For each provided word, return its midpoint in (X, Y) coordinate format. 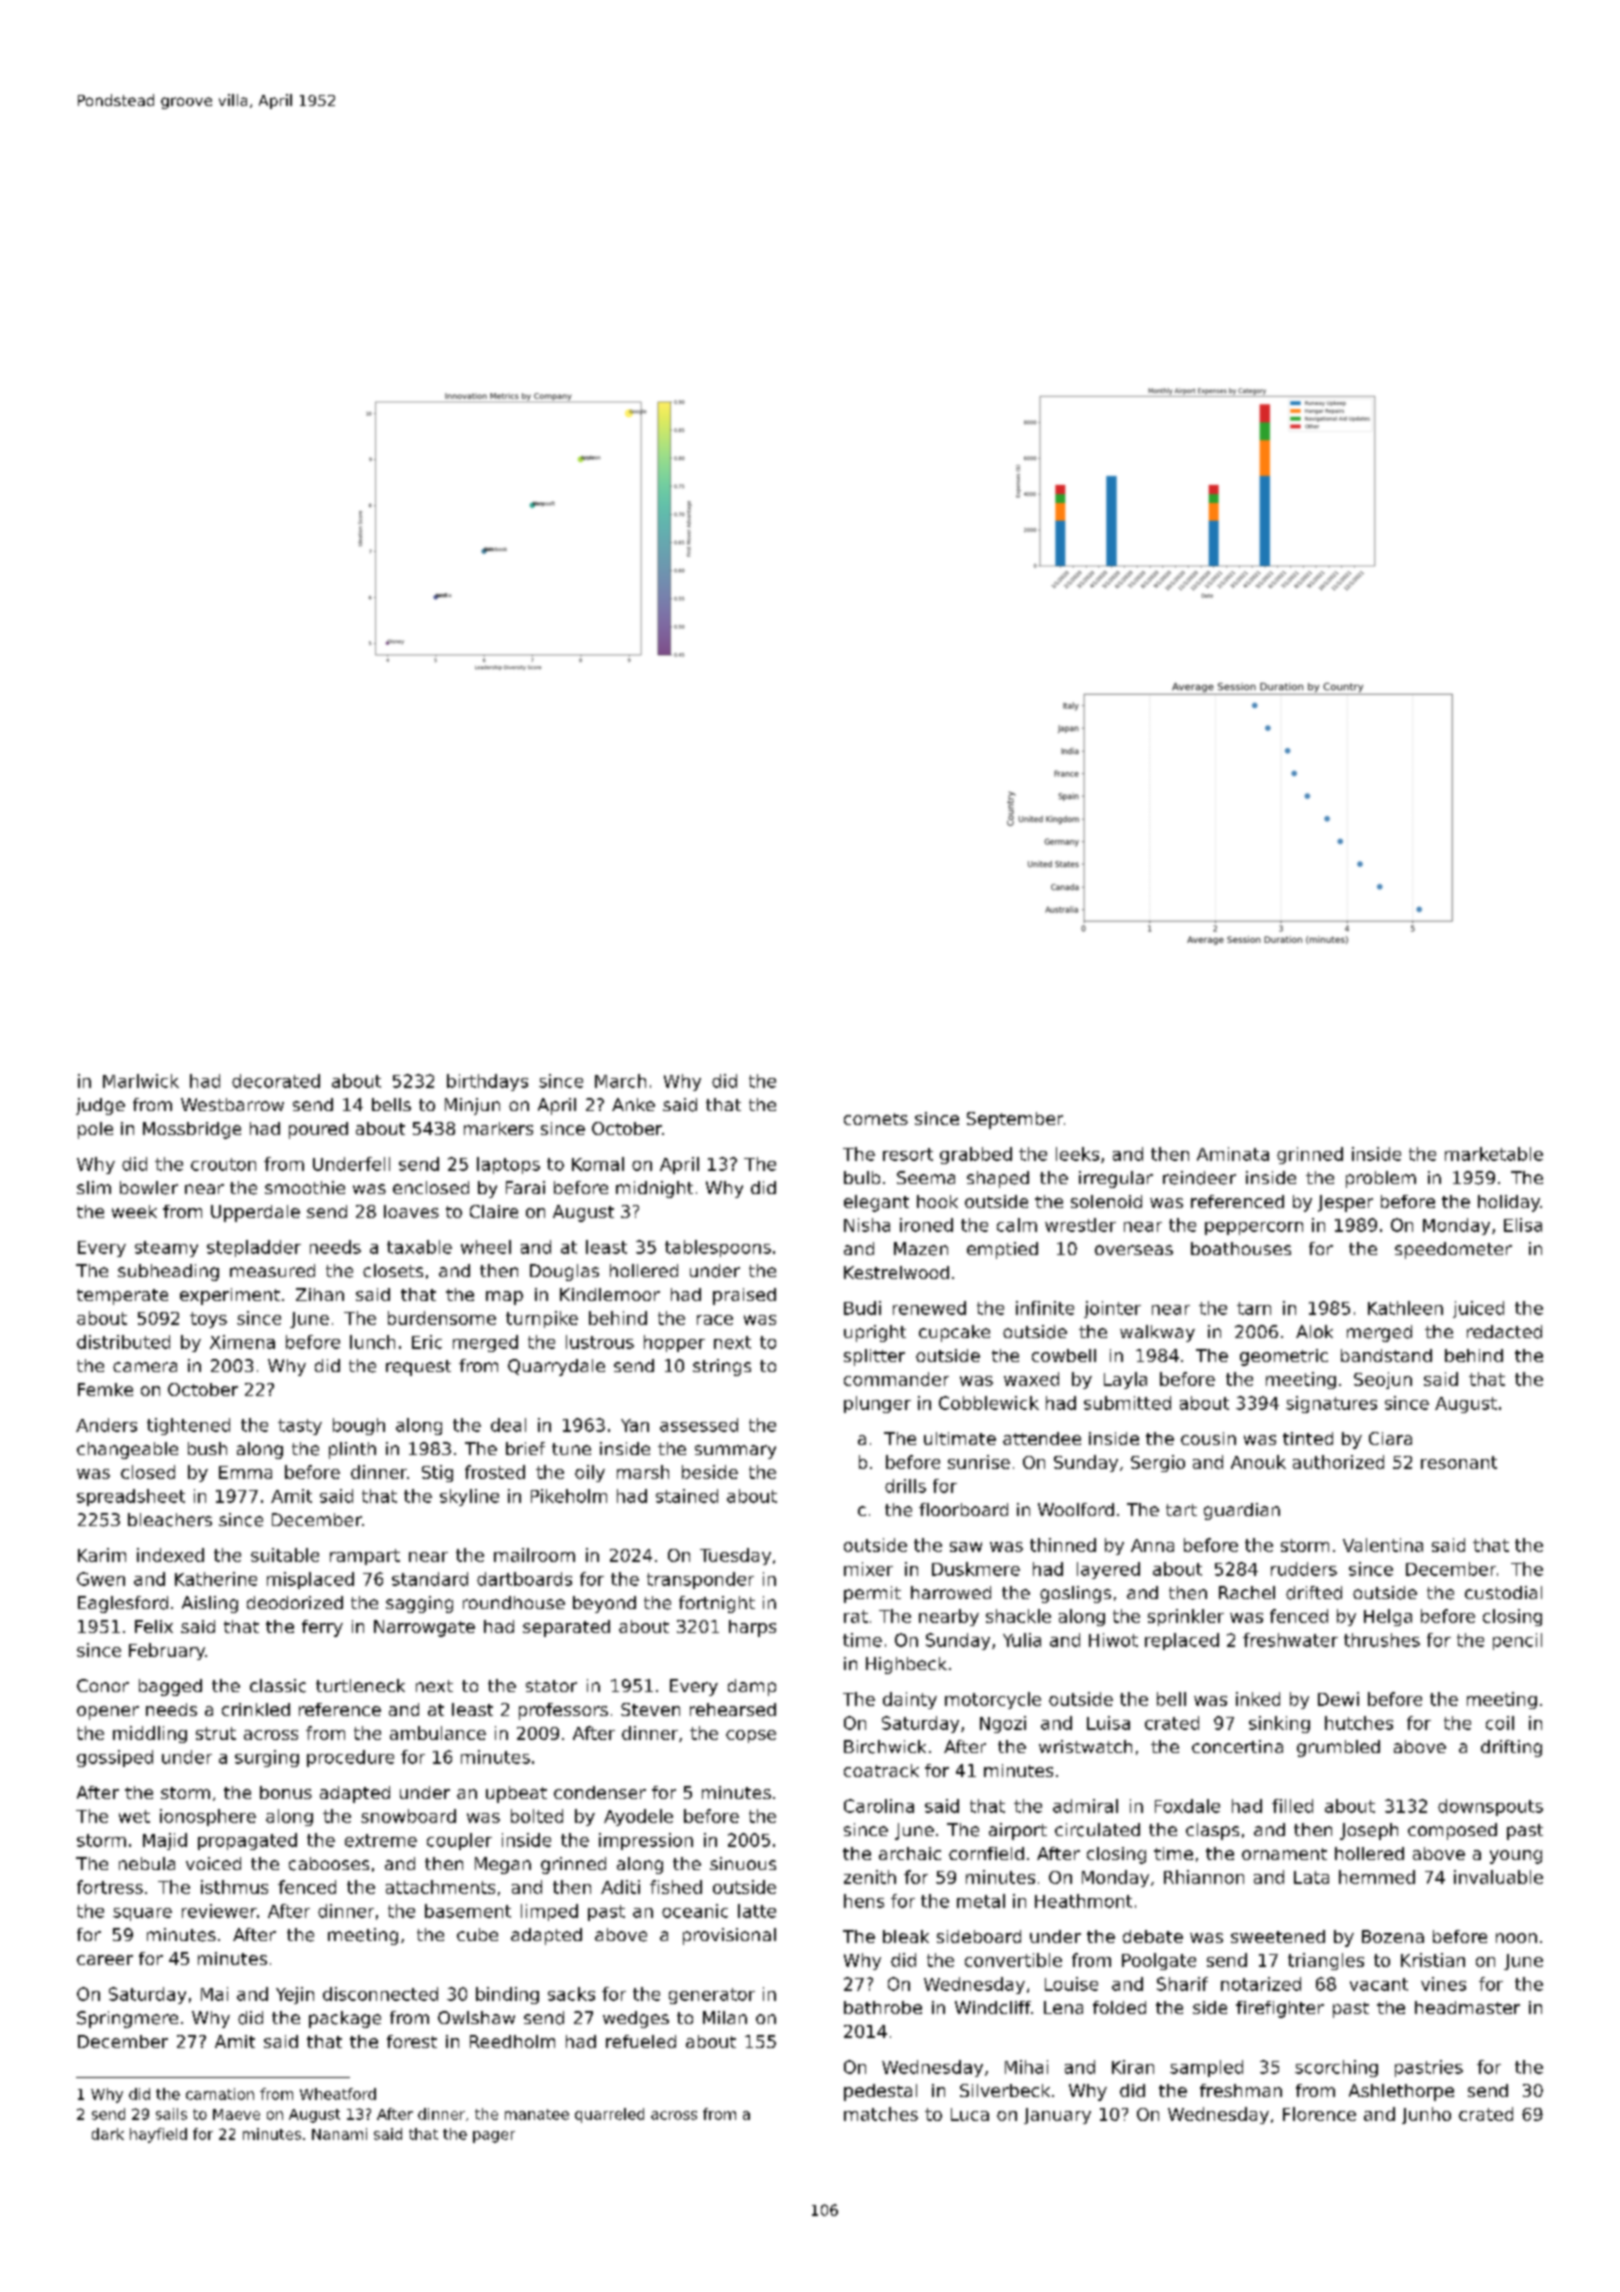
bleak (906, 1936)
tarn (1254, 1308)
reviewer (219, 1911)
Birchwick (885, 1747)
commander (896, 1379)
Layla (1125, 1380)
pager (494, 2137)
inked (1258, 1699)
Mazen (921, 1249)
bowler (149, 1188)
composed (1452, 1831)
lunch (372, 1342)
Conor (103, 1685)
